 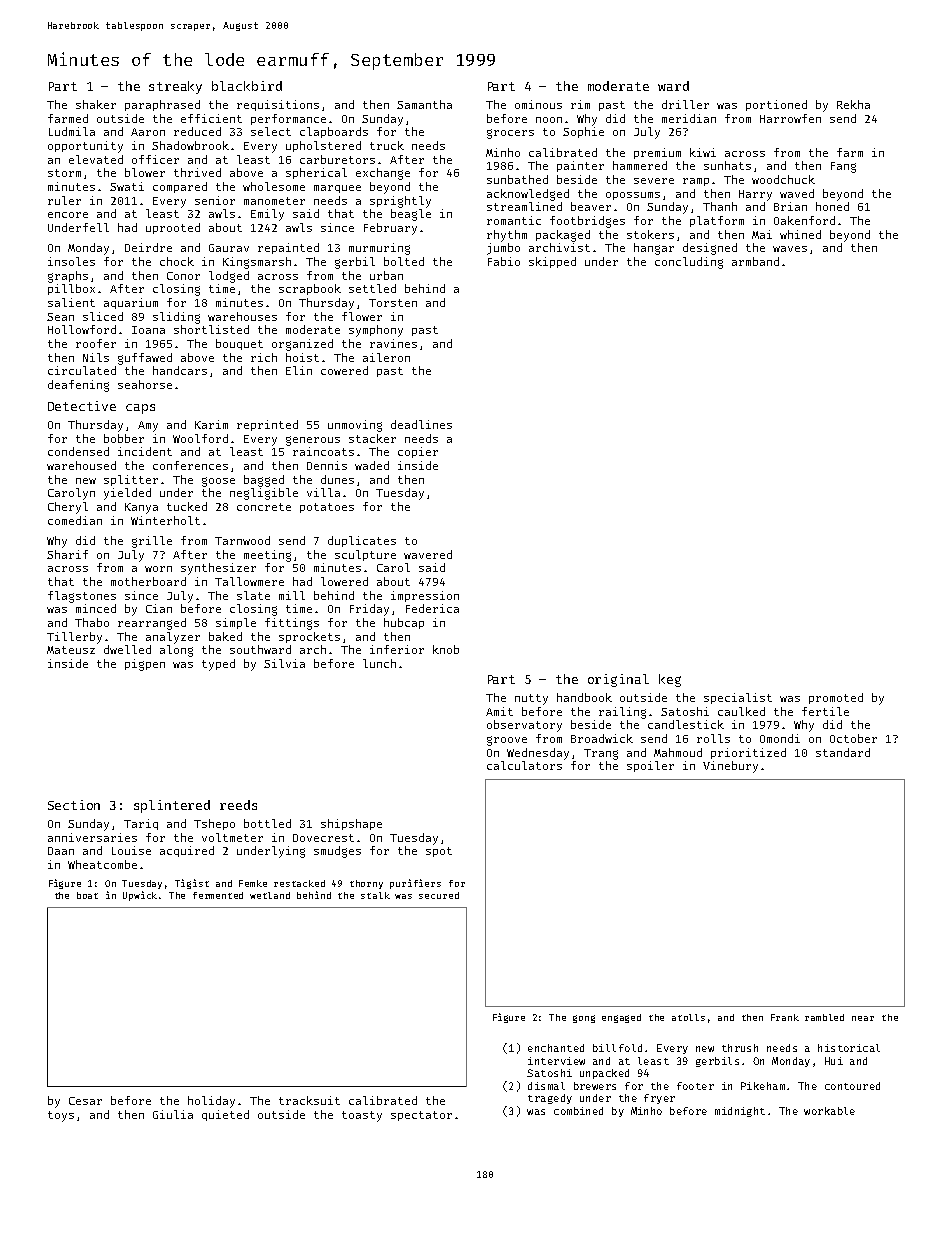 What do you see at coordinates (68, 215) in the image?
I see `encore` at bounding box center [68, 215].
